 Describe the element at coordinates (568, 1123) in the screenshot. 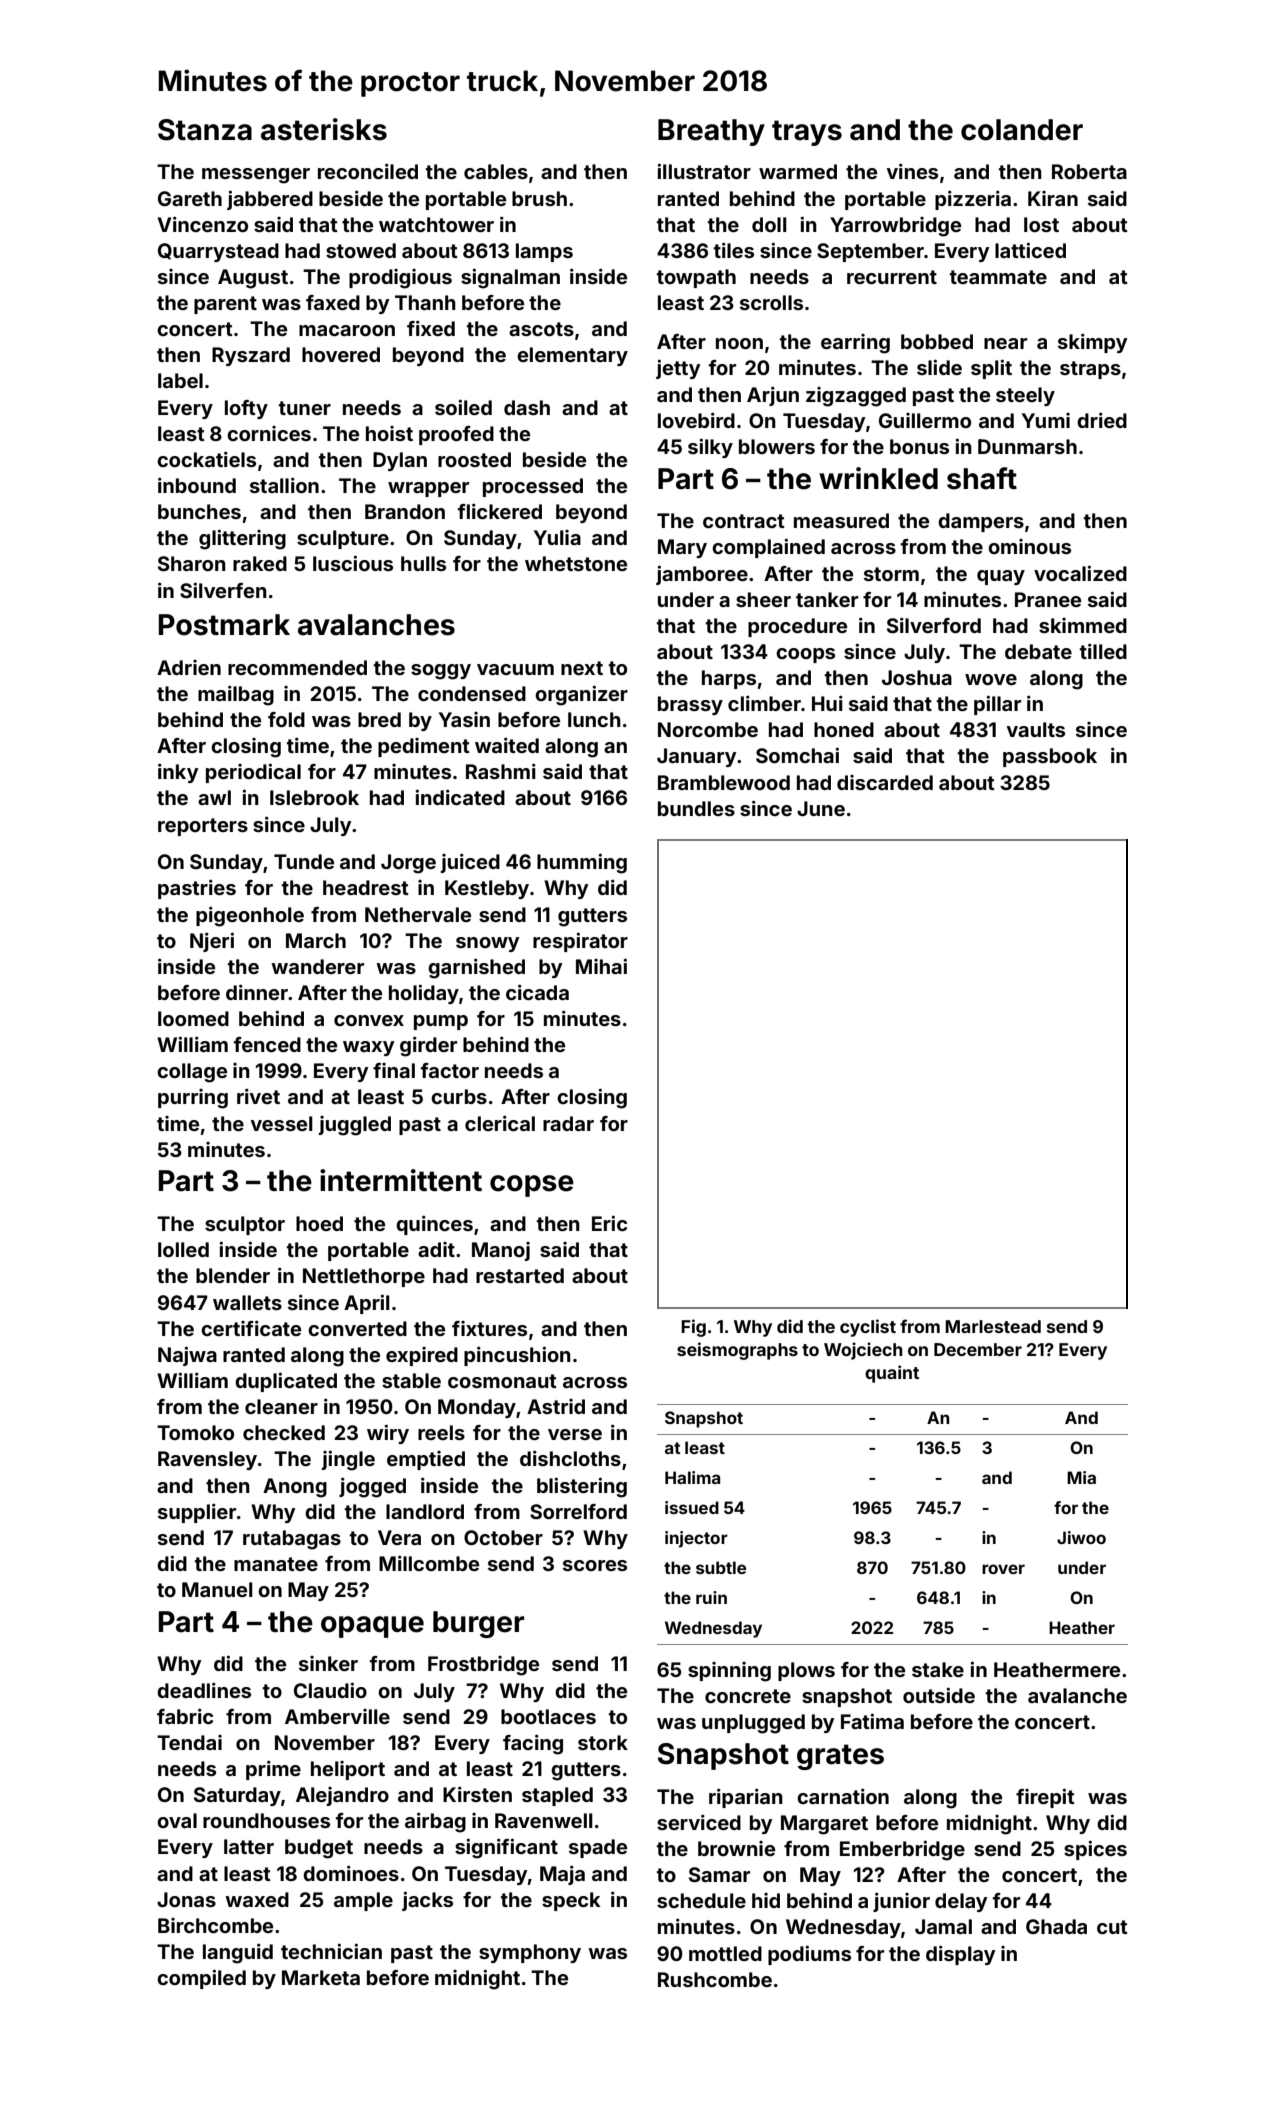

I see `radar` at that location.
